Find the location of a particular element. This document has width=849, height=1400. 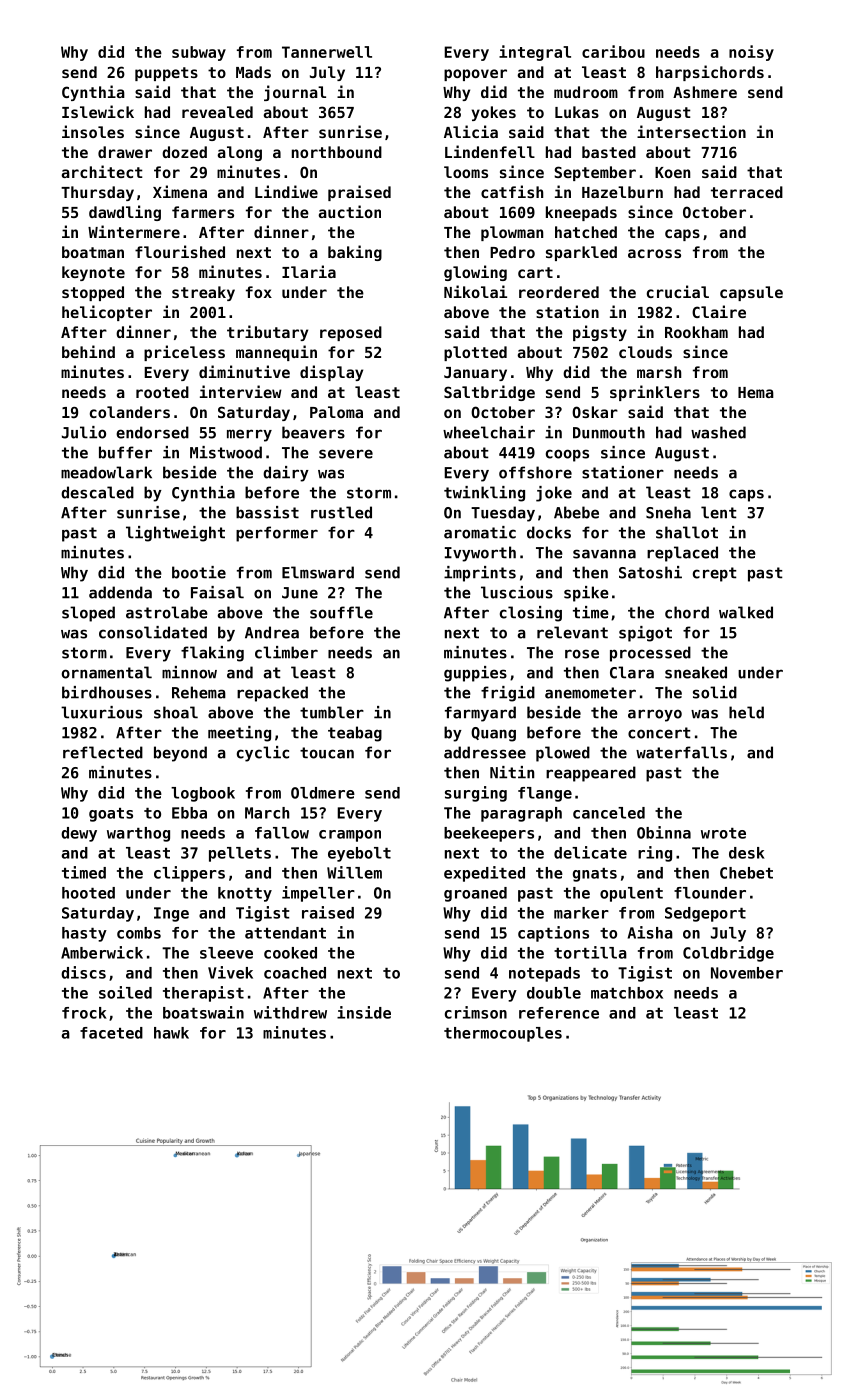

farmers is located at coordinates (203, 212).
